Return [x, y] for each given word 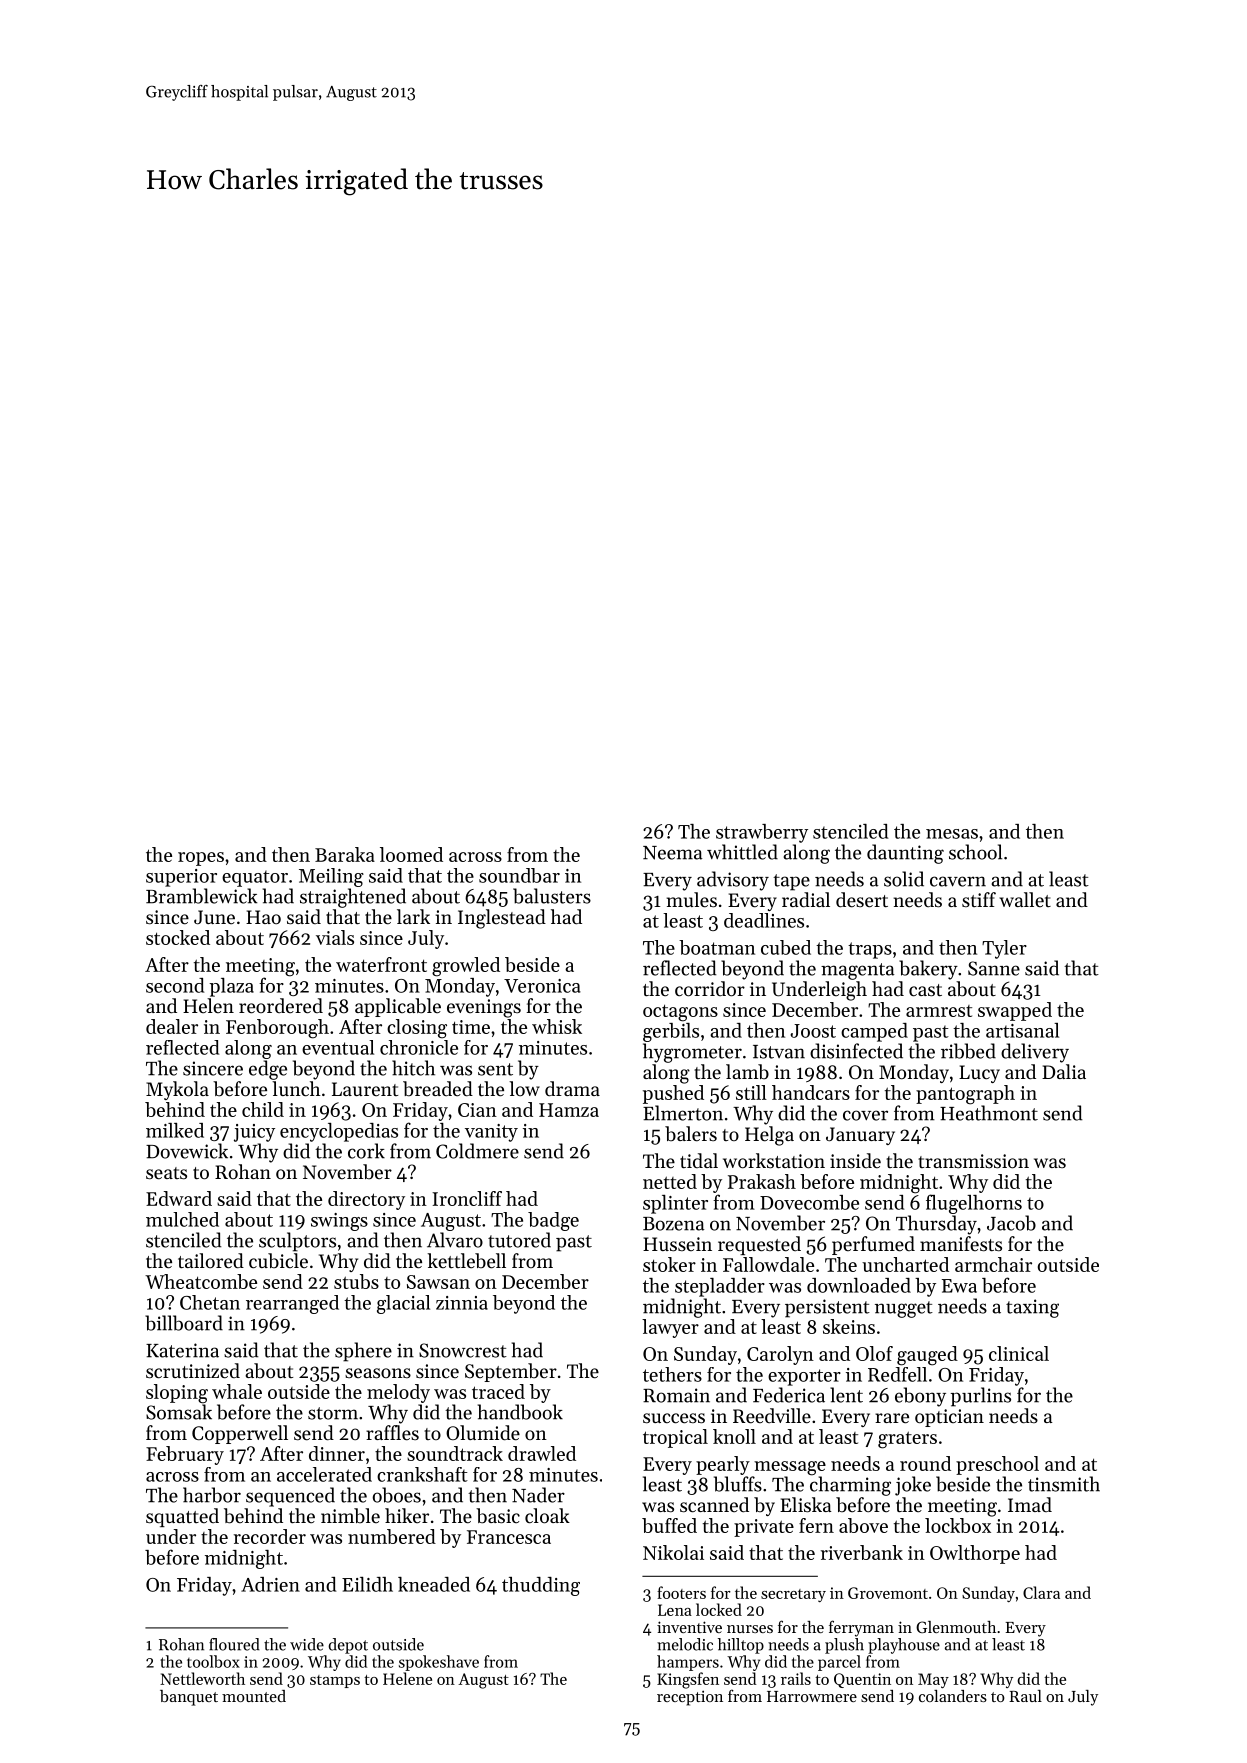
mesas [952, 834]
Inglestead [502, 919]
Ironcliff [467, 1198]
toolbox [213, 1661]
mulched [182, 1219]
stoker [669, 1264]
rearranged [292, 1304]
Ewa [959, 1286]
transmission [973, 1161]
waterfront [381, 964]
